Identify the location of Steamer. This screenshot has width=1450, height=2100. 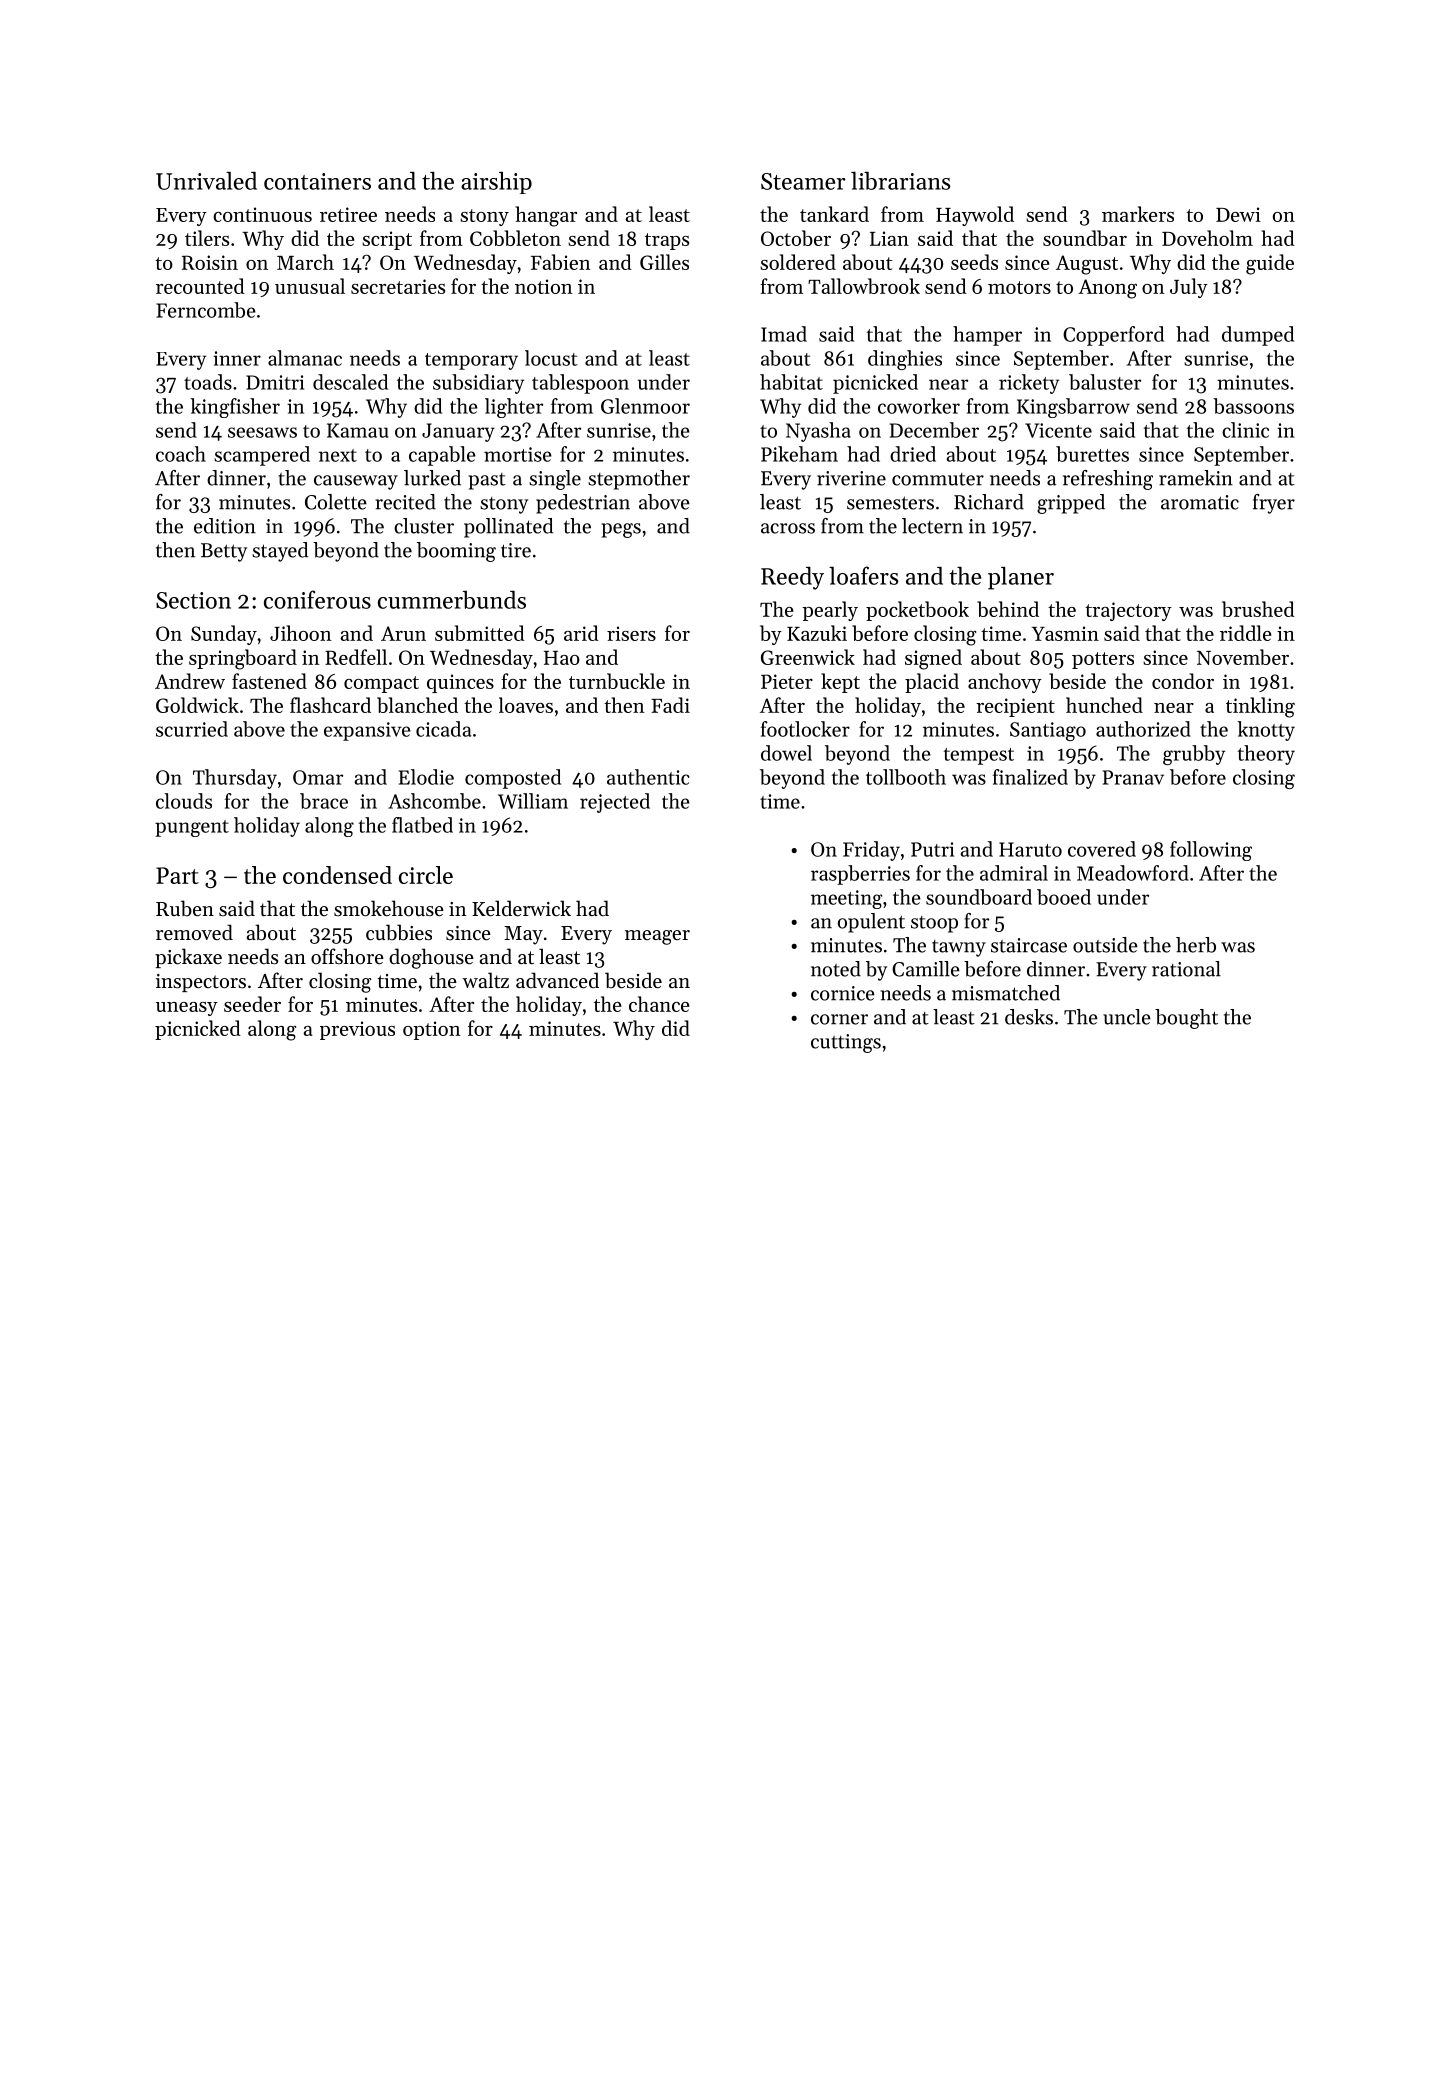
(803, 181).
